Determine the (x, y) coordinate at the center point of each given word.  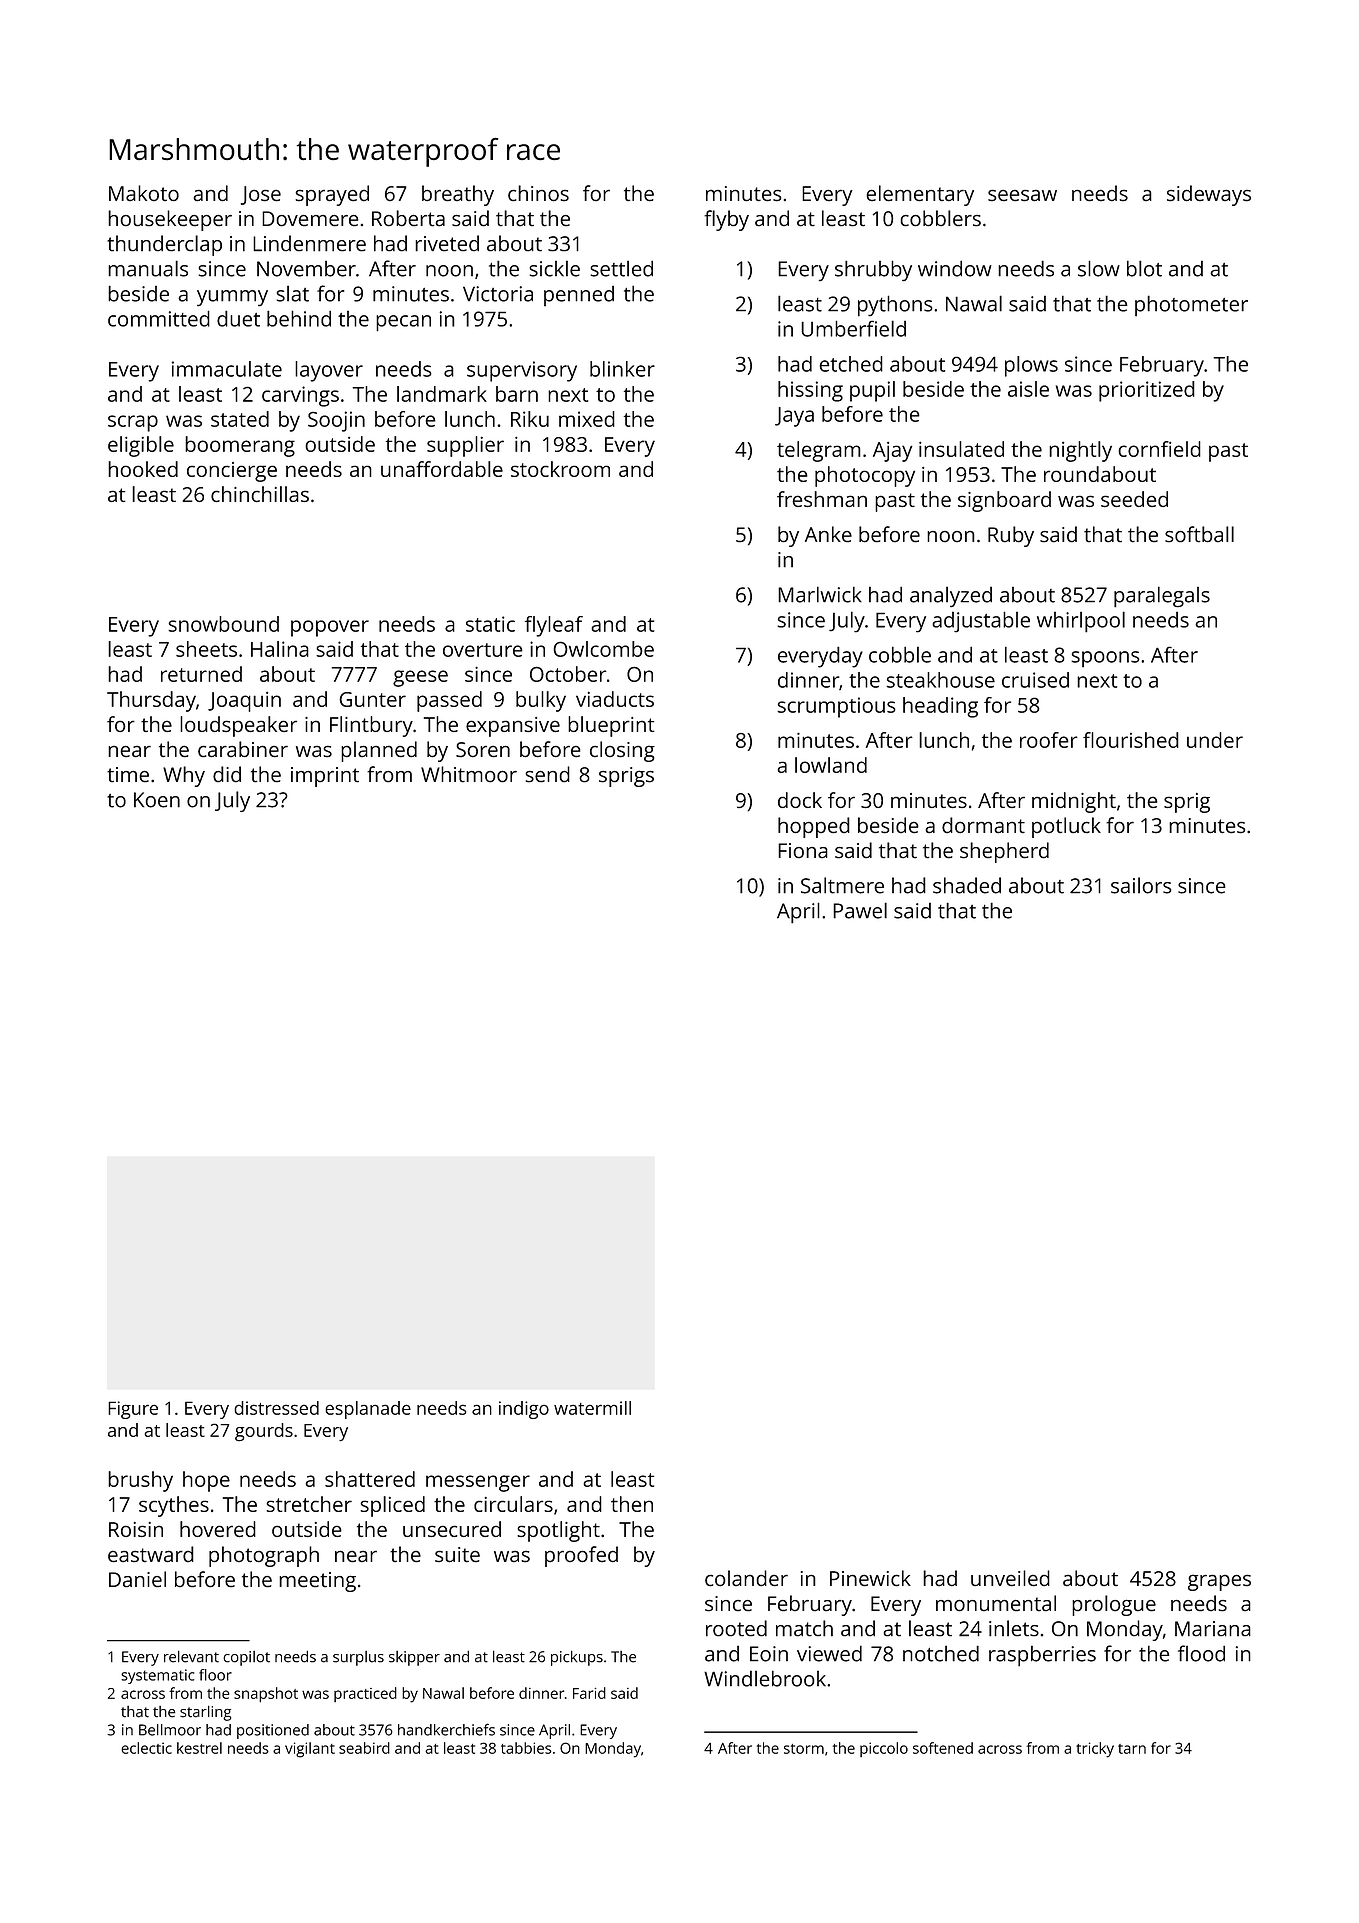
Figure (133, 1410)
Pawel (860, 910)
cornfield (1159, 449)
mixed (587, 419)
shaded (967, 885)
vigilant (310, 1750)
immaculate (227, 369)
